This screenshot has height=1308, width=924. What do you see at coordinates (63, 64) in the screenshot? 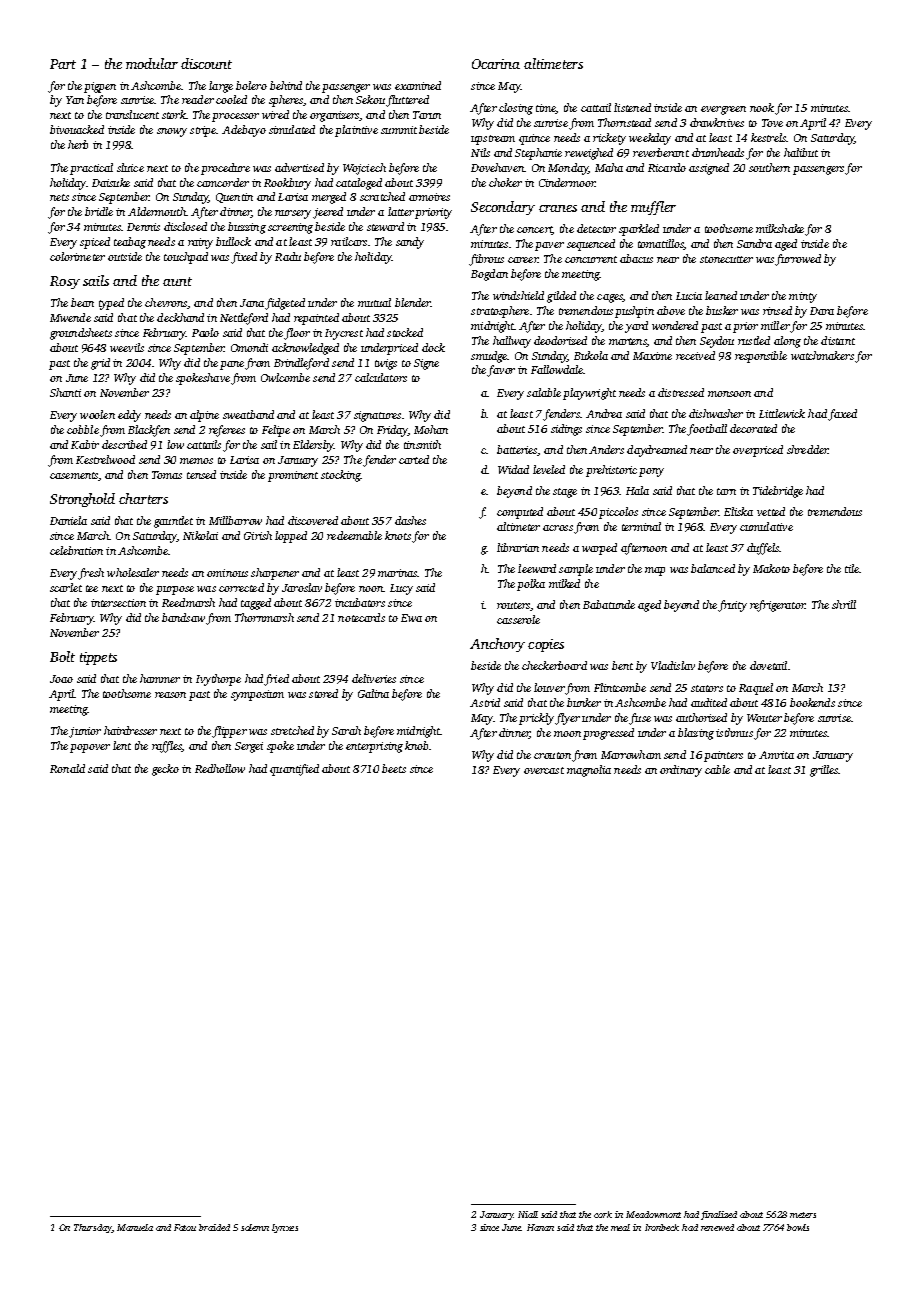
I see `Part` at bounding box center [63, 64].
